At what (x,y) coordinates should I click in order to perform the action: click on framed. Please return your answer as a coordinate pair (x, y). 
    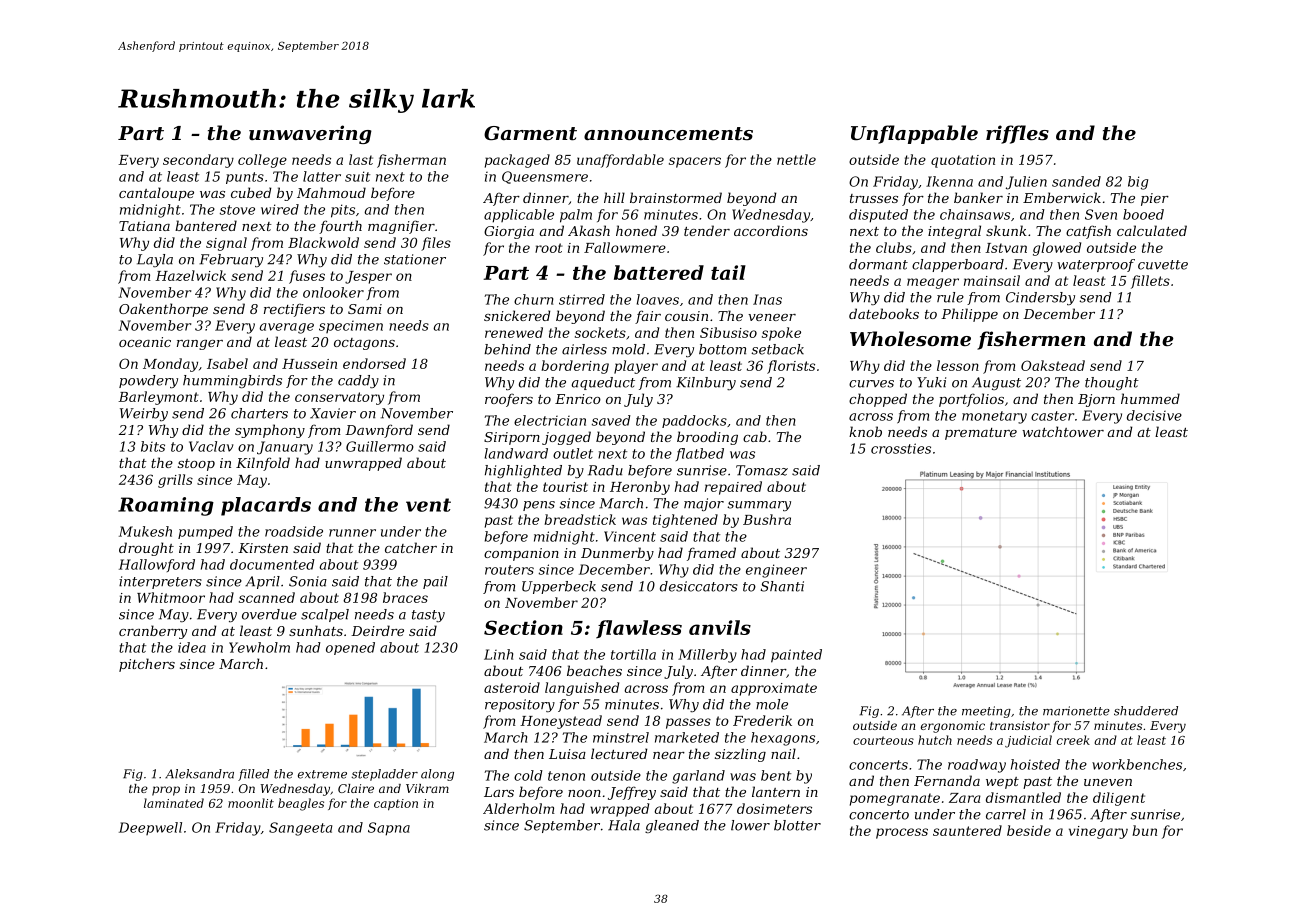
    Looking at the image, I should click on (711, 554).
